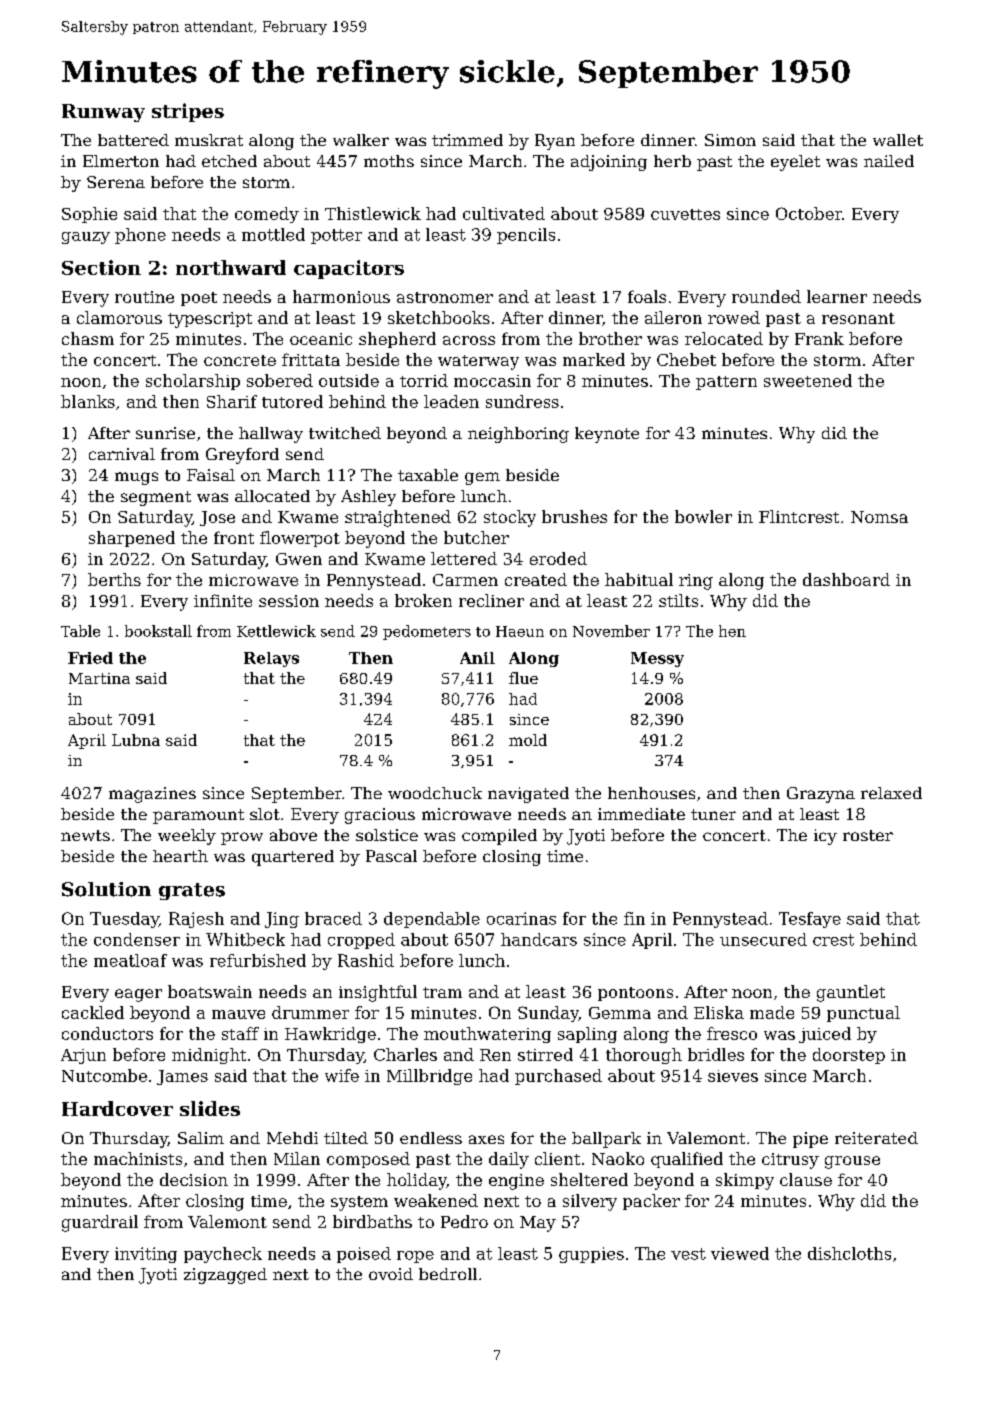 The width and height of the screenshot is (985, 1426). I want to click on walker, so click(361, 140).
